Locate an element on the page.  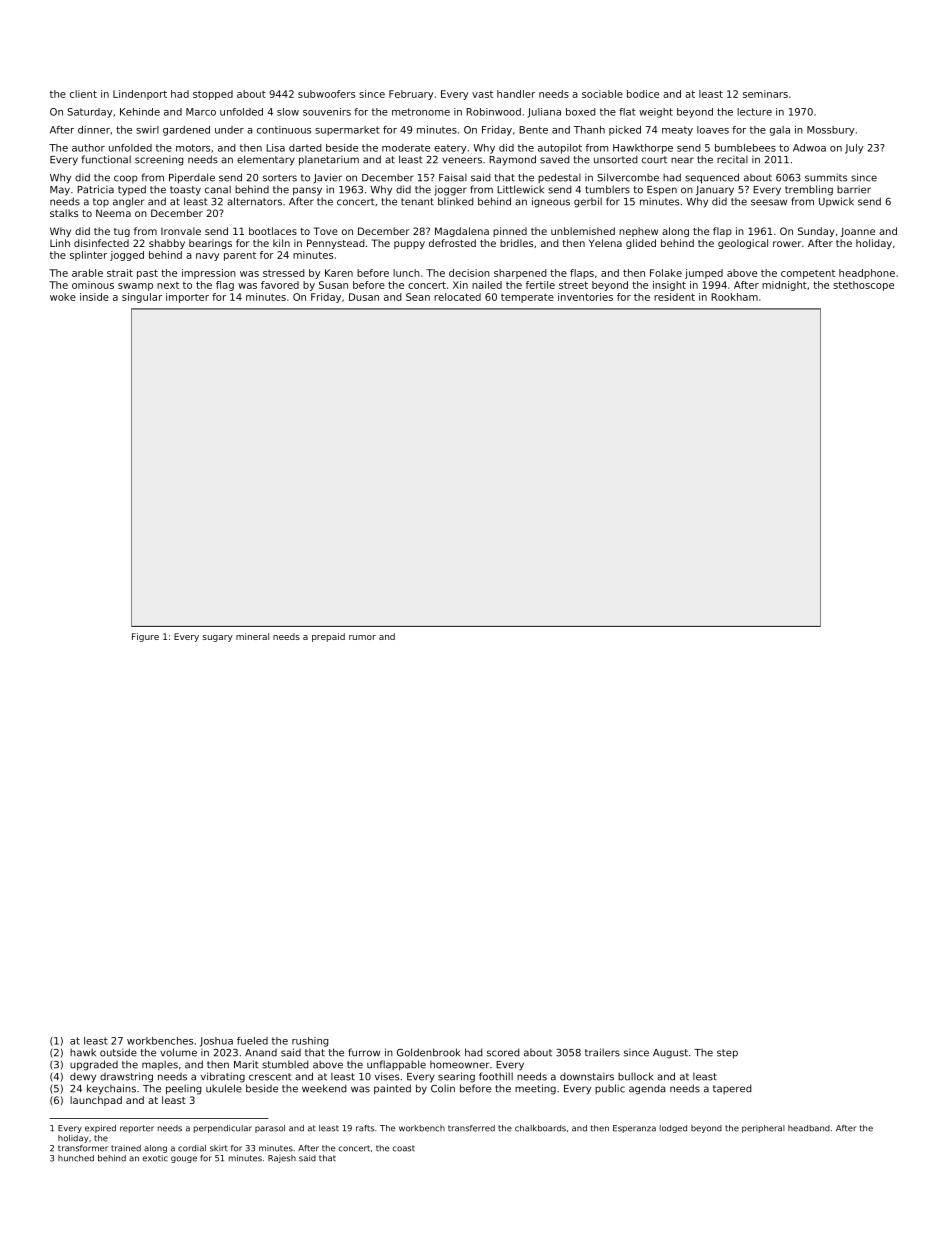
headband is located at coordinates (809, 1128).
